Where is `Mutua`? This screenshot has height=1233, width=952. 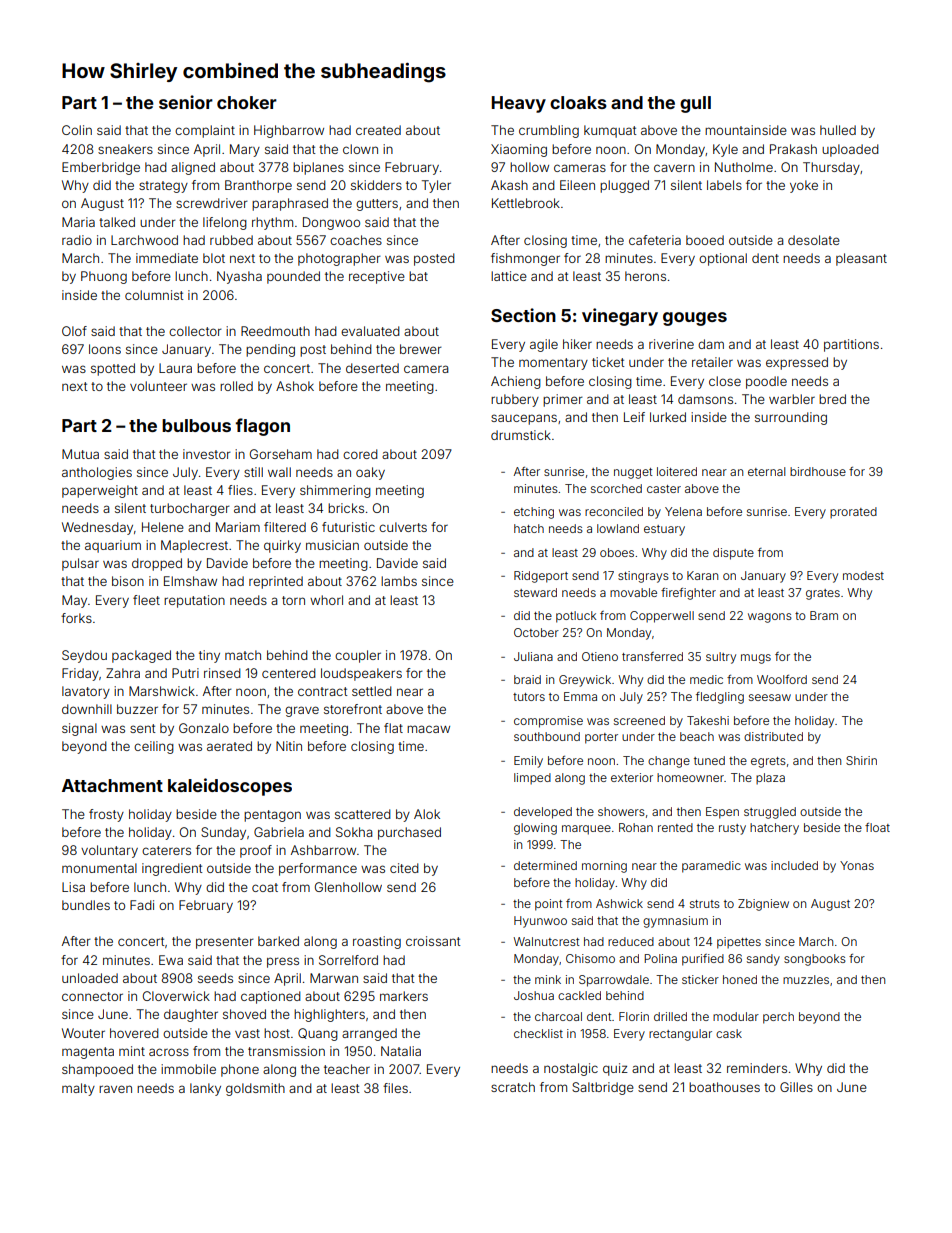
Mutua is located at coordinates (80, 454).
